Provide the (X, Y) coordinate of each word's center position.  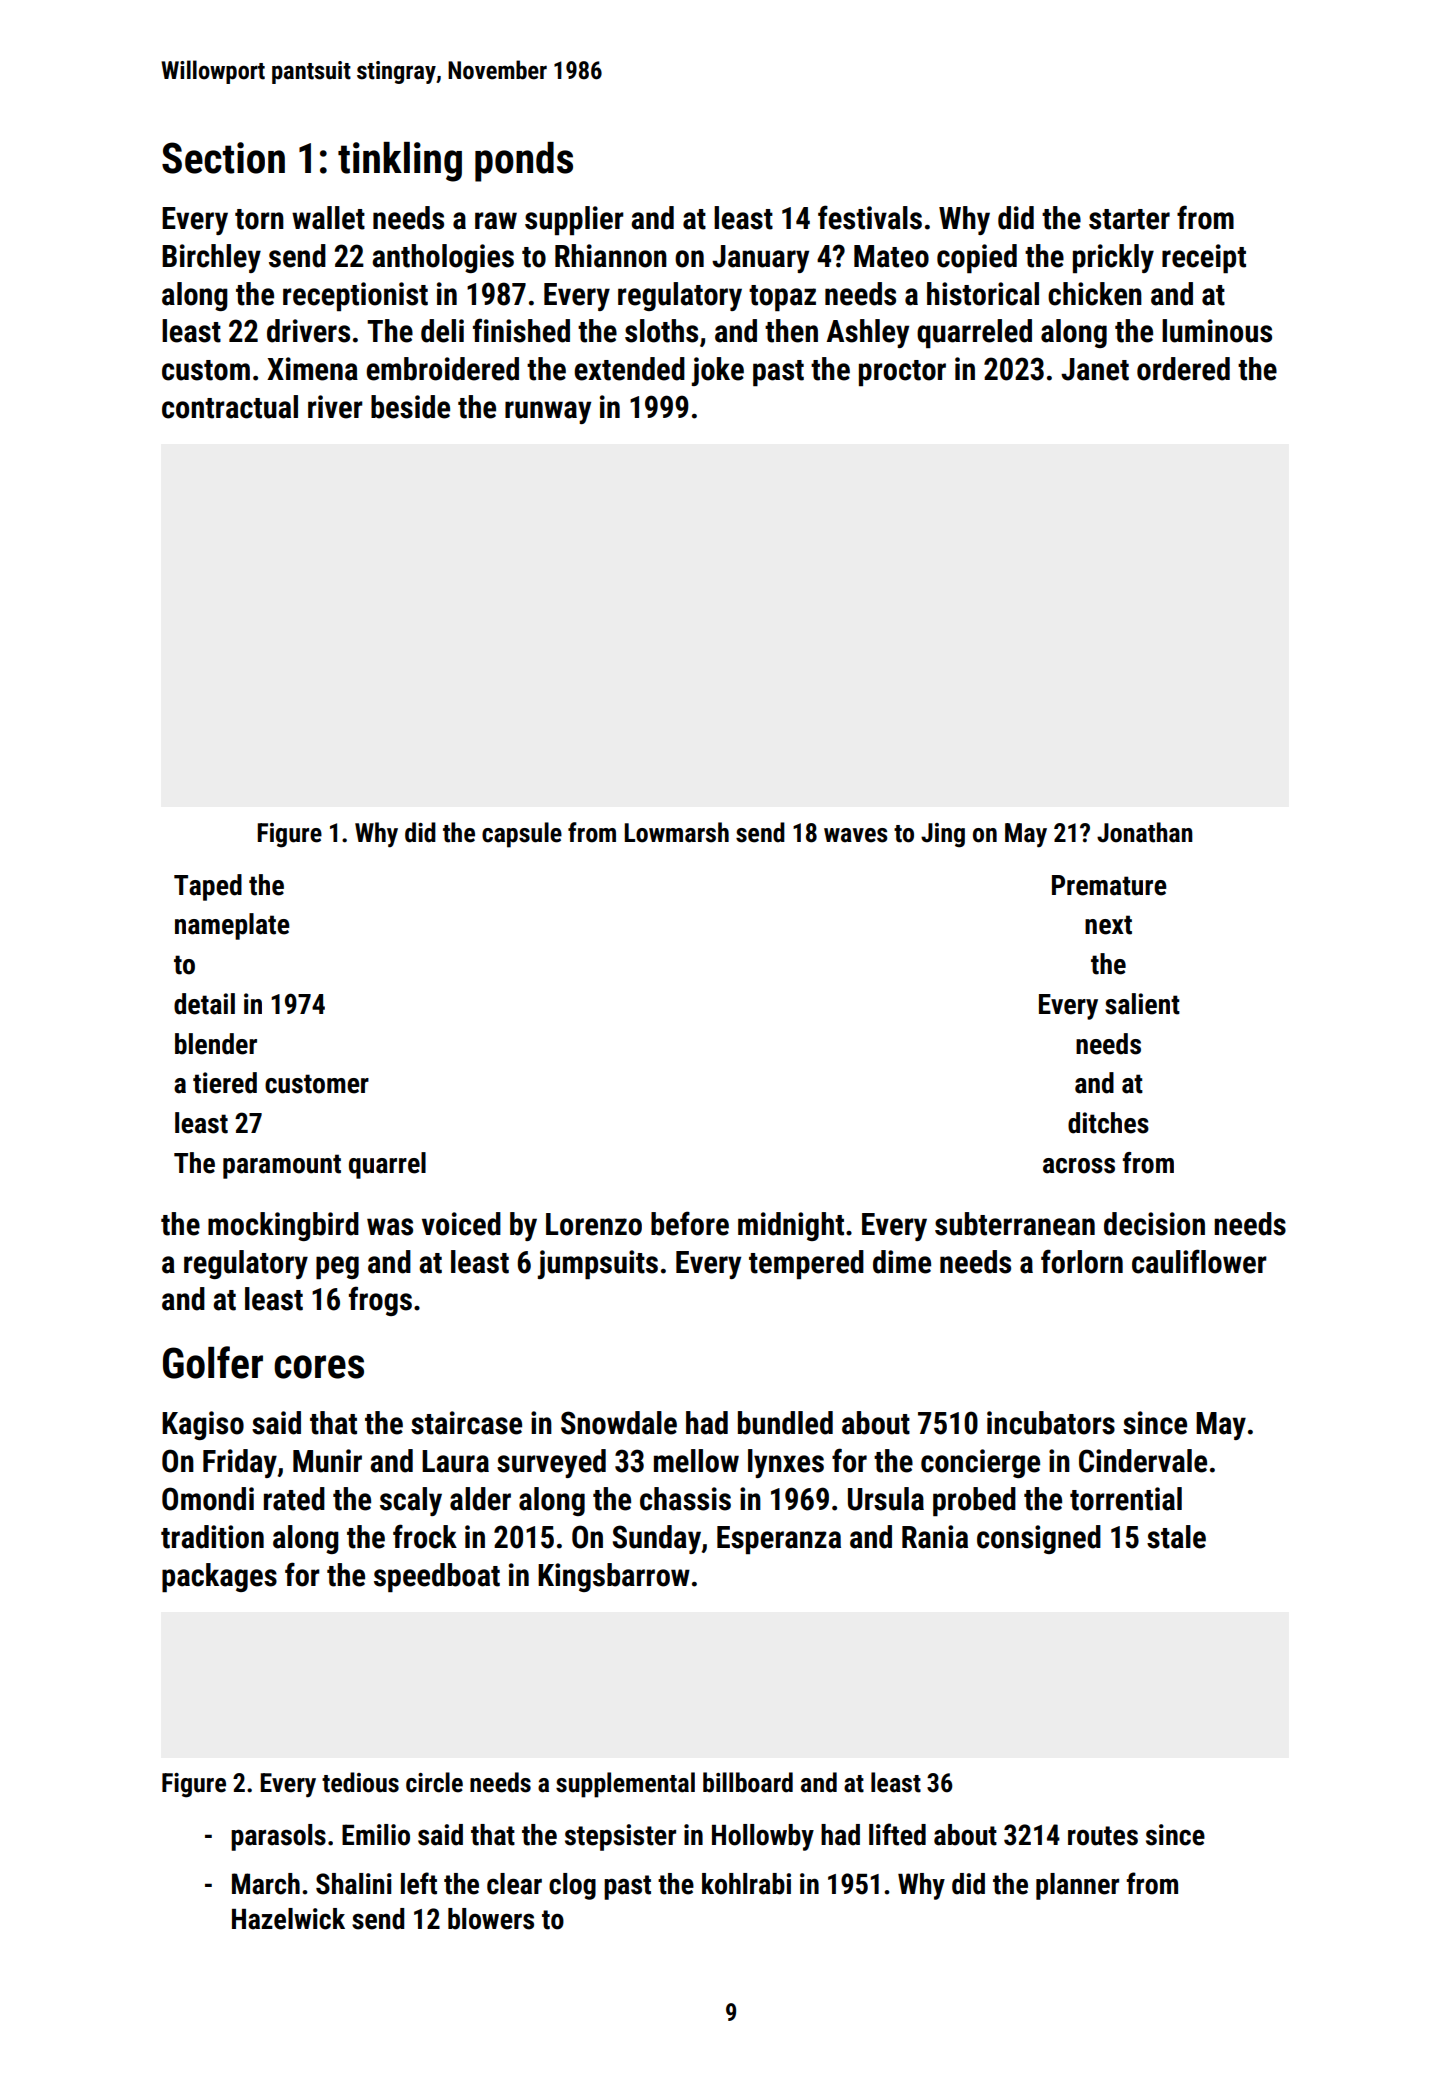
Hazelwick (288, 1919)
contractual (230, 407)
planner (1077, 1886)
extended (629, 369)
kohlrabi (746, 1884)
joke (718, 371)
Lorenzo (594, 1224)
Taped (208, 887)
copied (977, 258)
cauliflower (1199, 1261)
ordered (1183, 369)
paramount (282, 1166)
